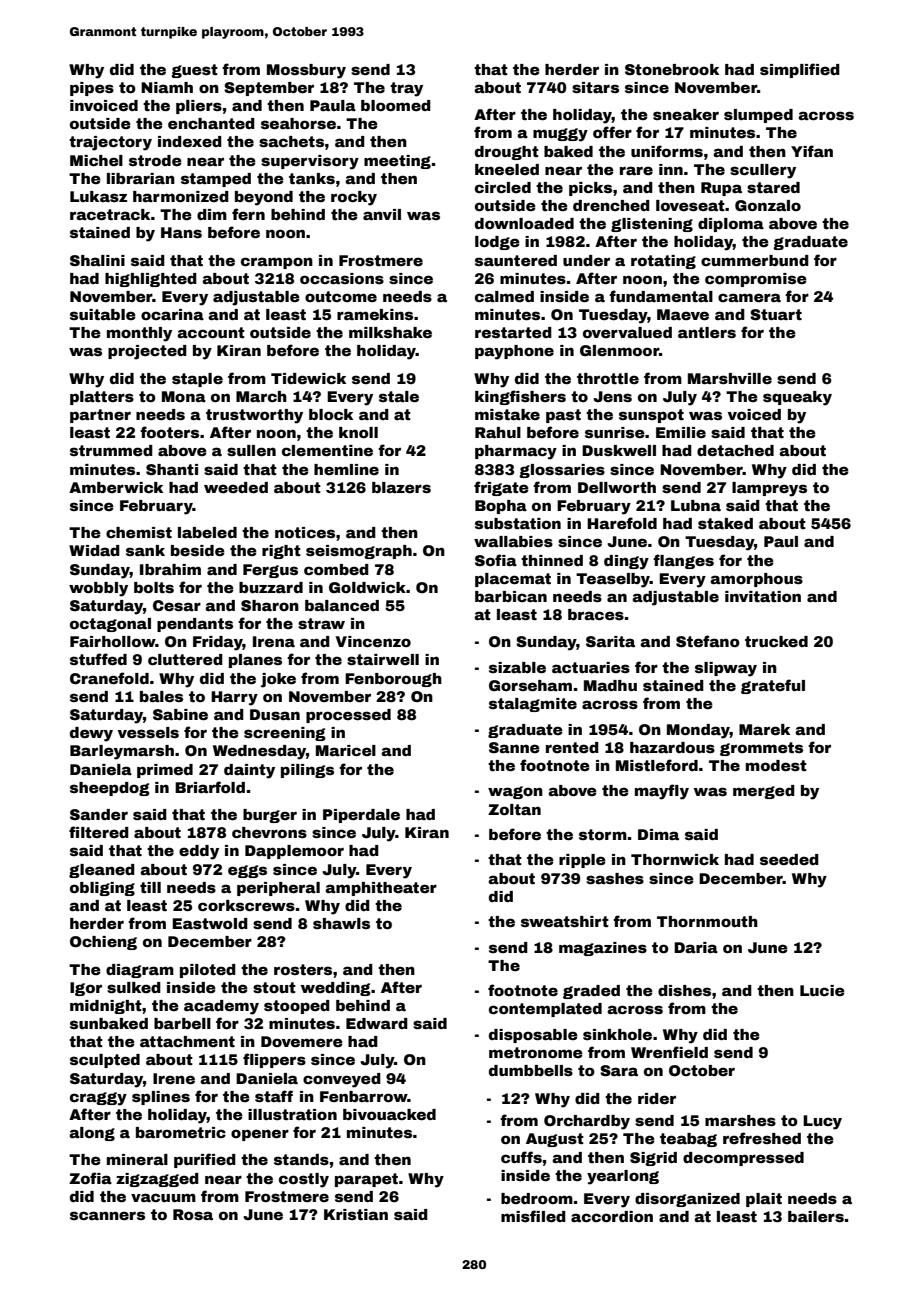  I want to click on bivouacked, so click(389, 1114).
